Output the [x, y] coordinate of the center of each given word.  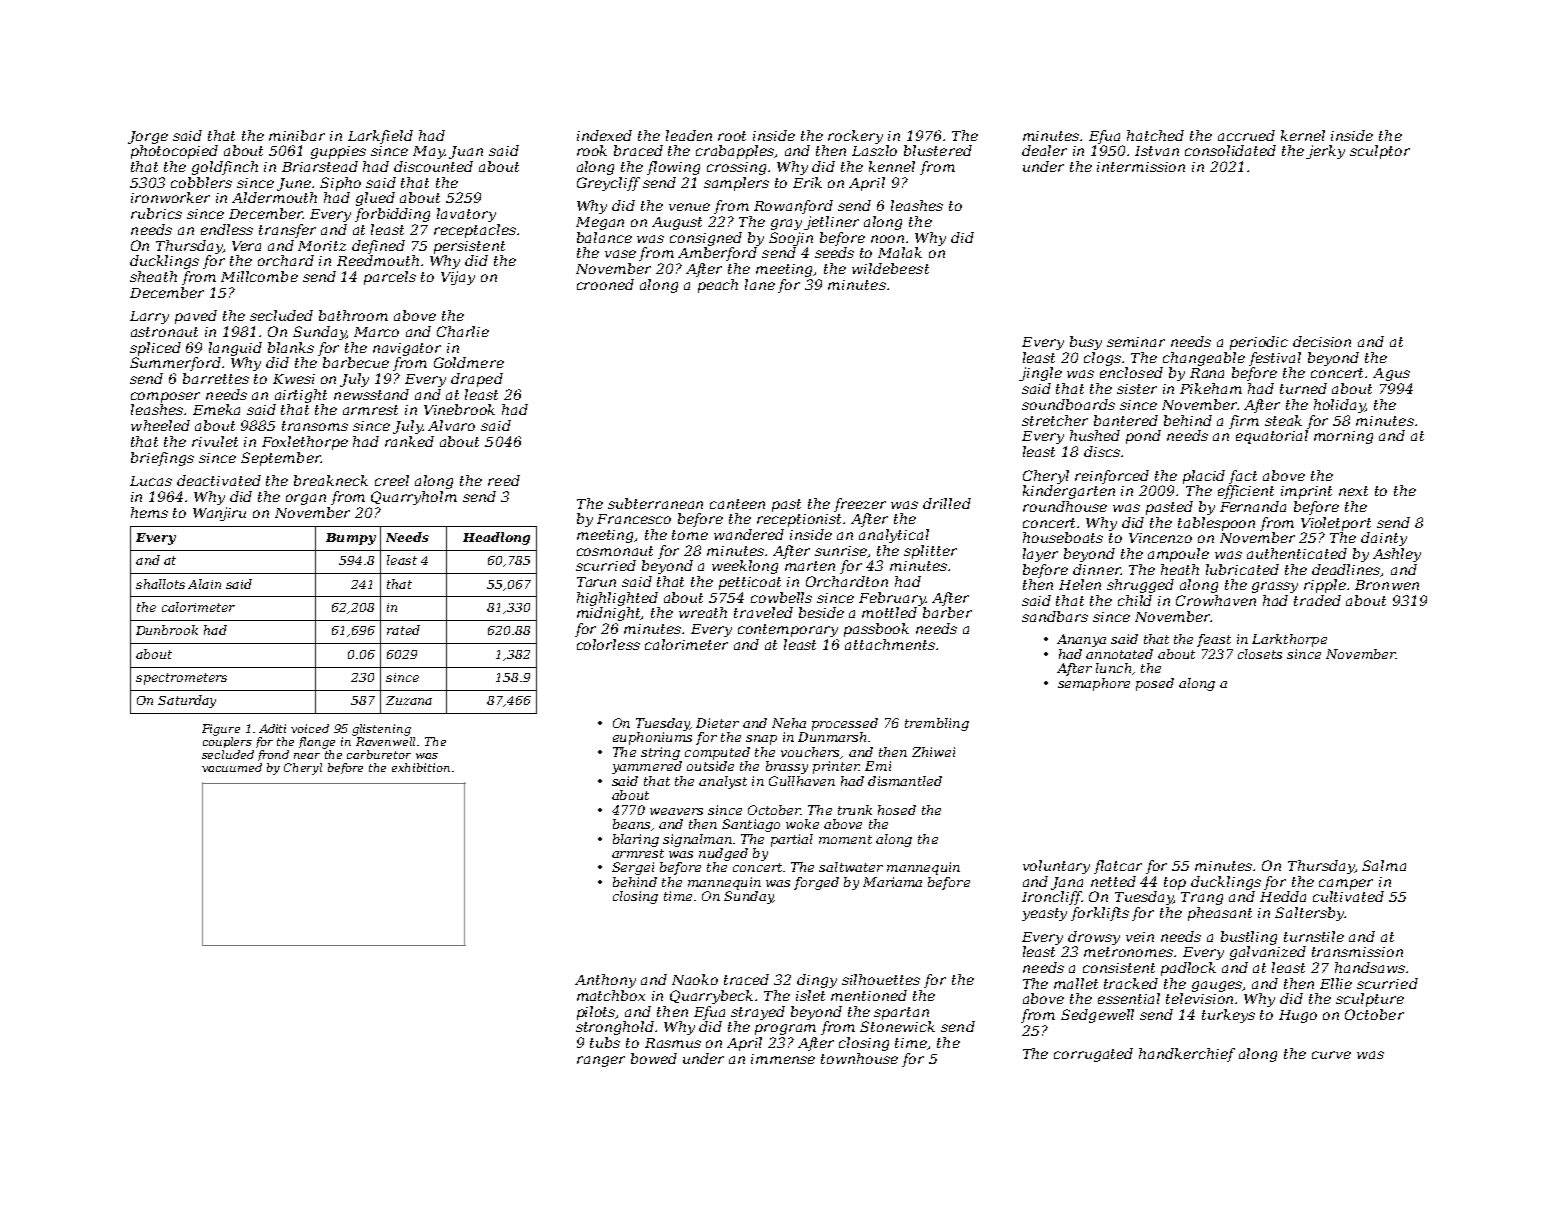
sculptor [1380, 152]
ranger [601, 1061]
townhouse [859, 1058]
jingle [1040, 374]
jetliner [831, 223]
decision [1322, 341]
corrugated [1093, 1055]
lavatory [466, 215]
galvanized [1268, 953]
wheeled [160, 425]
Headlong [496, 538]
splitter [930, 552]
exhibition [421, 767]
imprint [1306, 492]
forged [816, 883]
